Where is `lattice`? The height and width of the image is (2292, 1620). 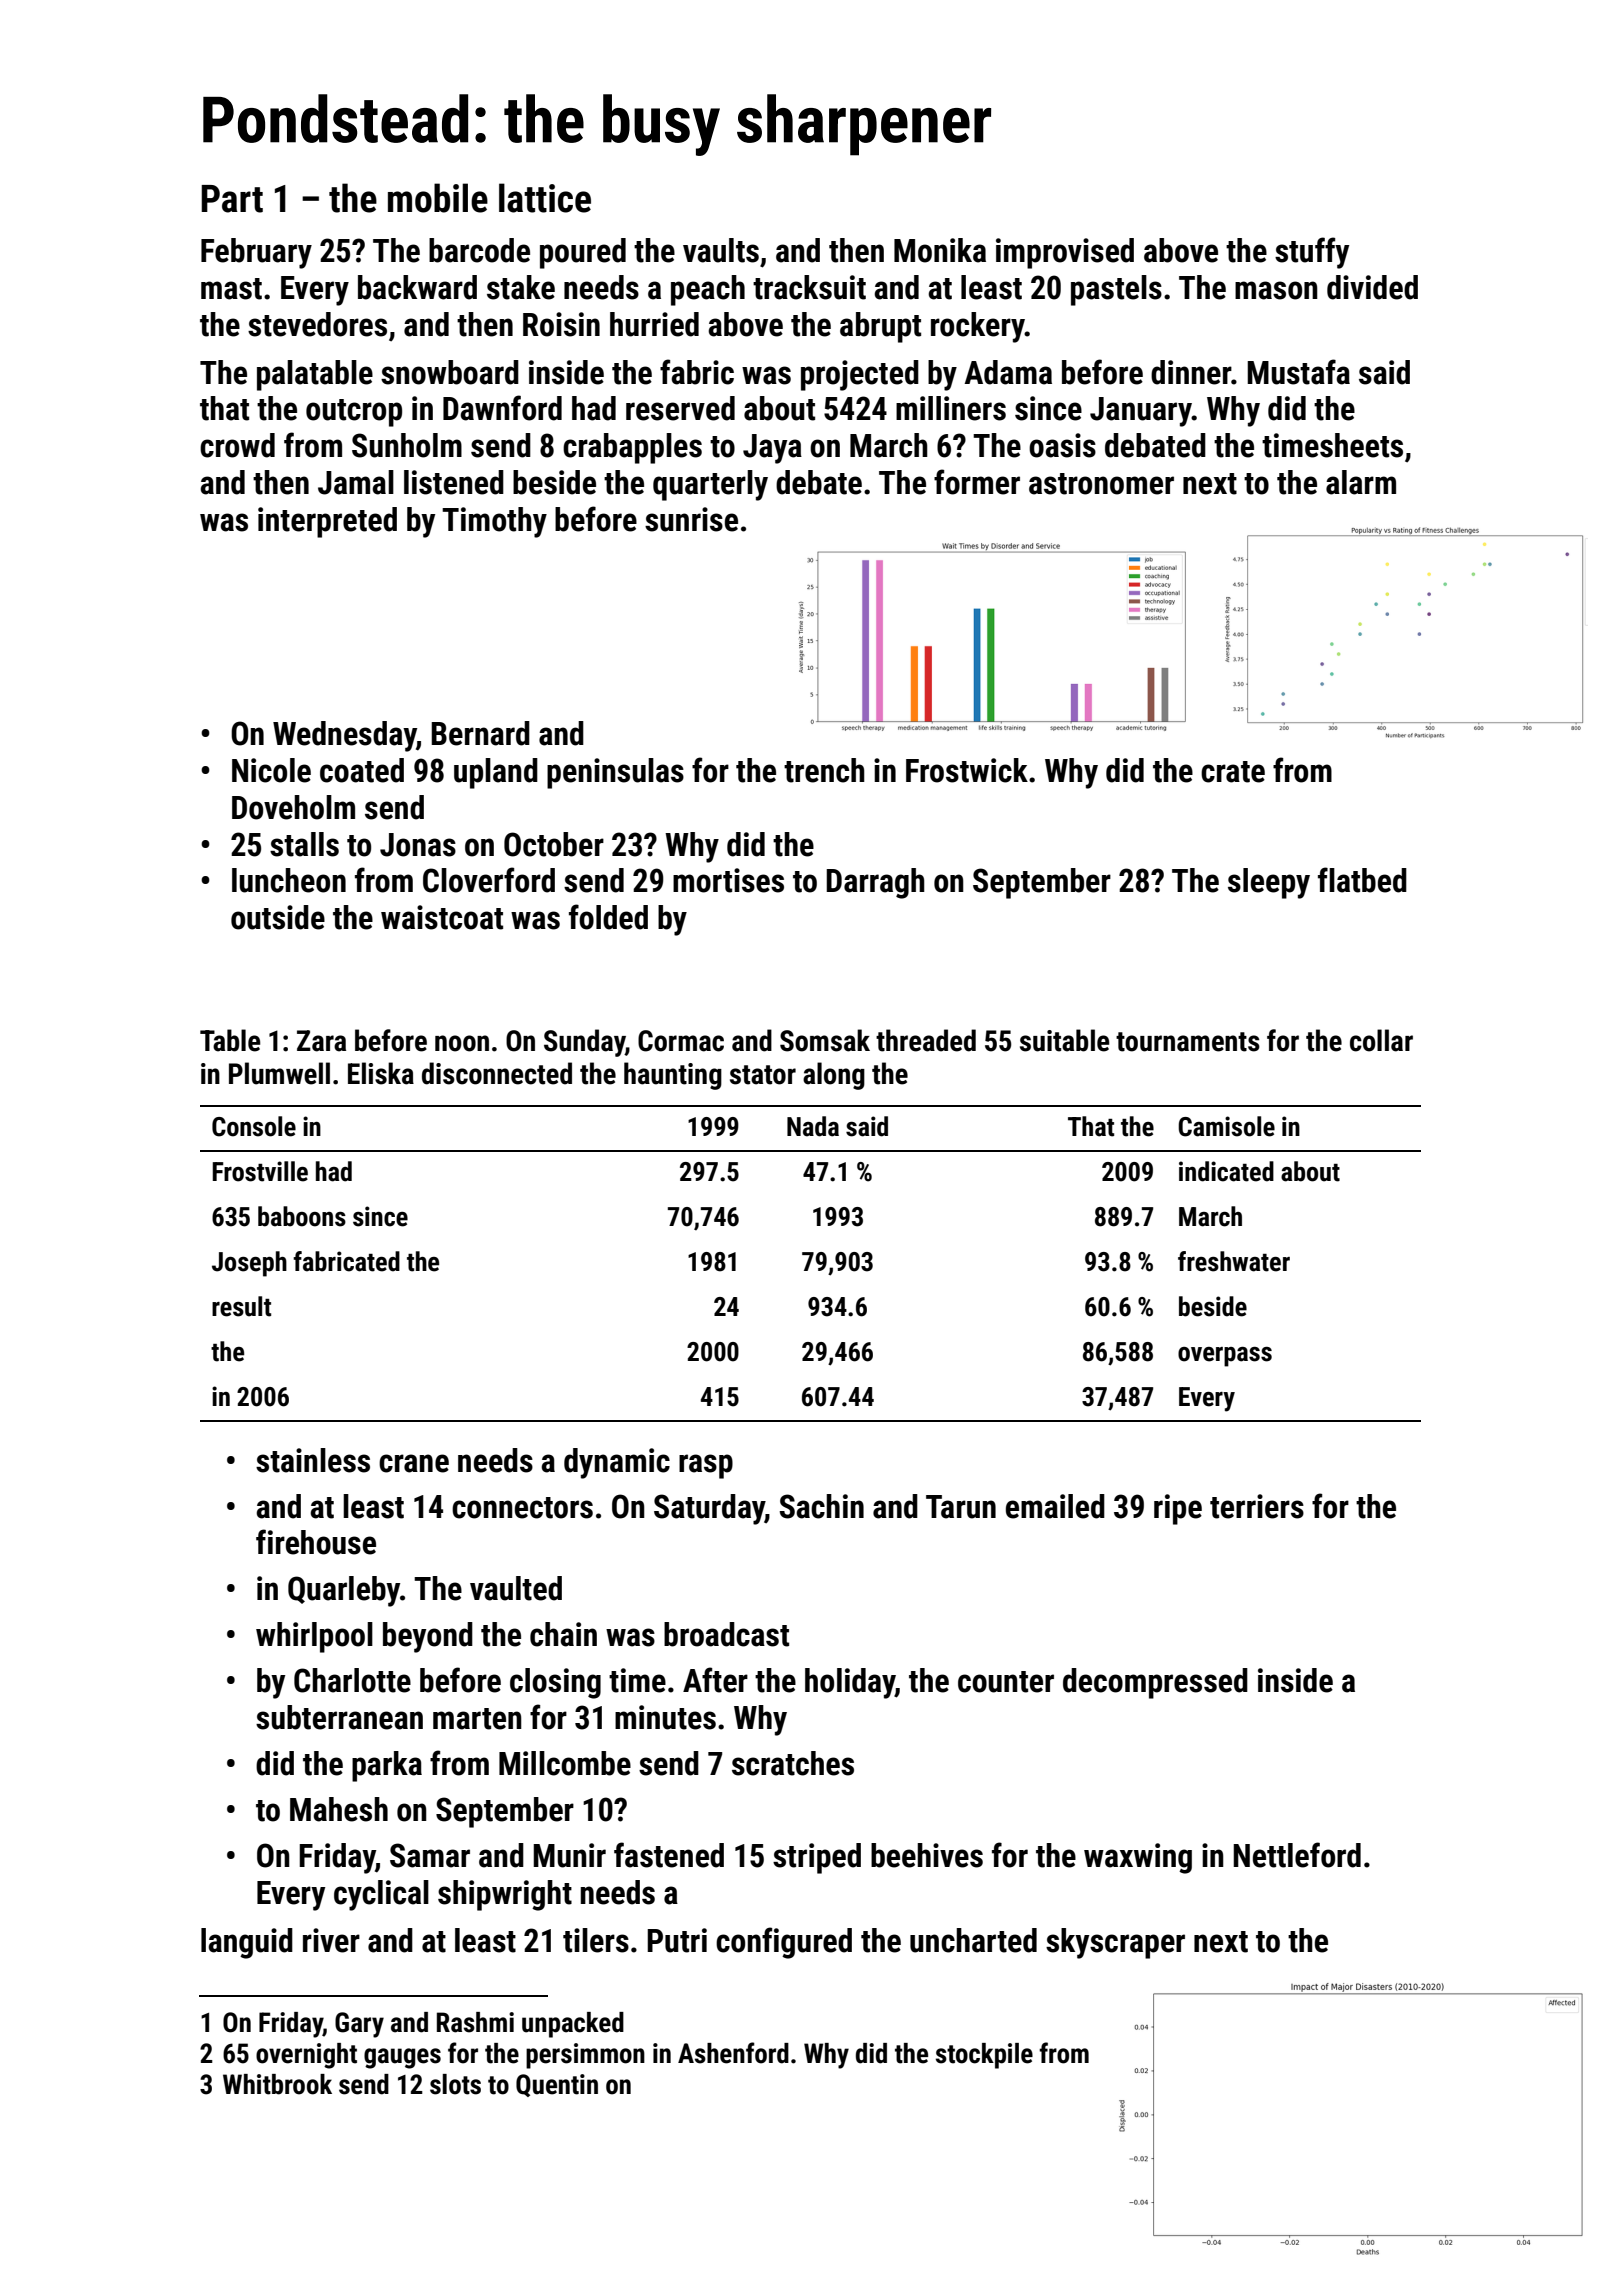
lattice is located at coordinates (545, 198).
